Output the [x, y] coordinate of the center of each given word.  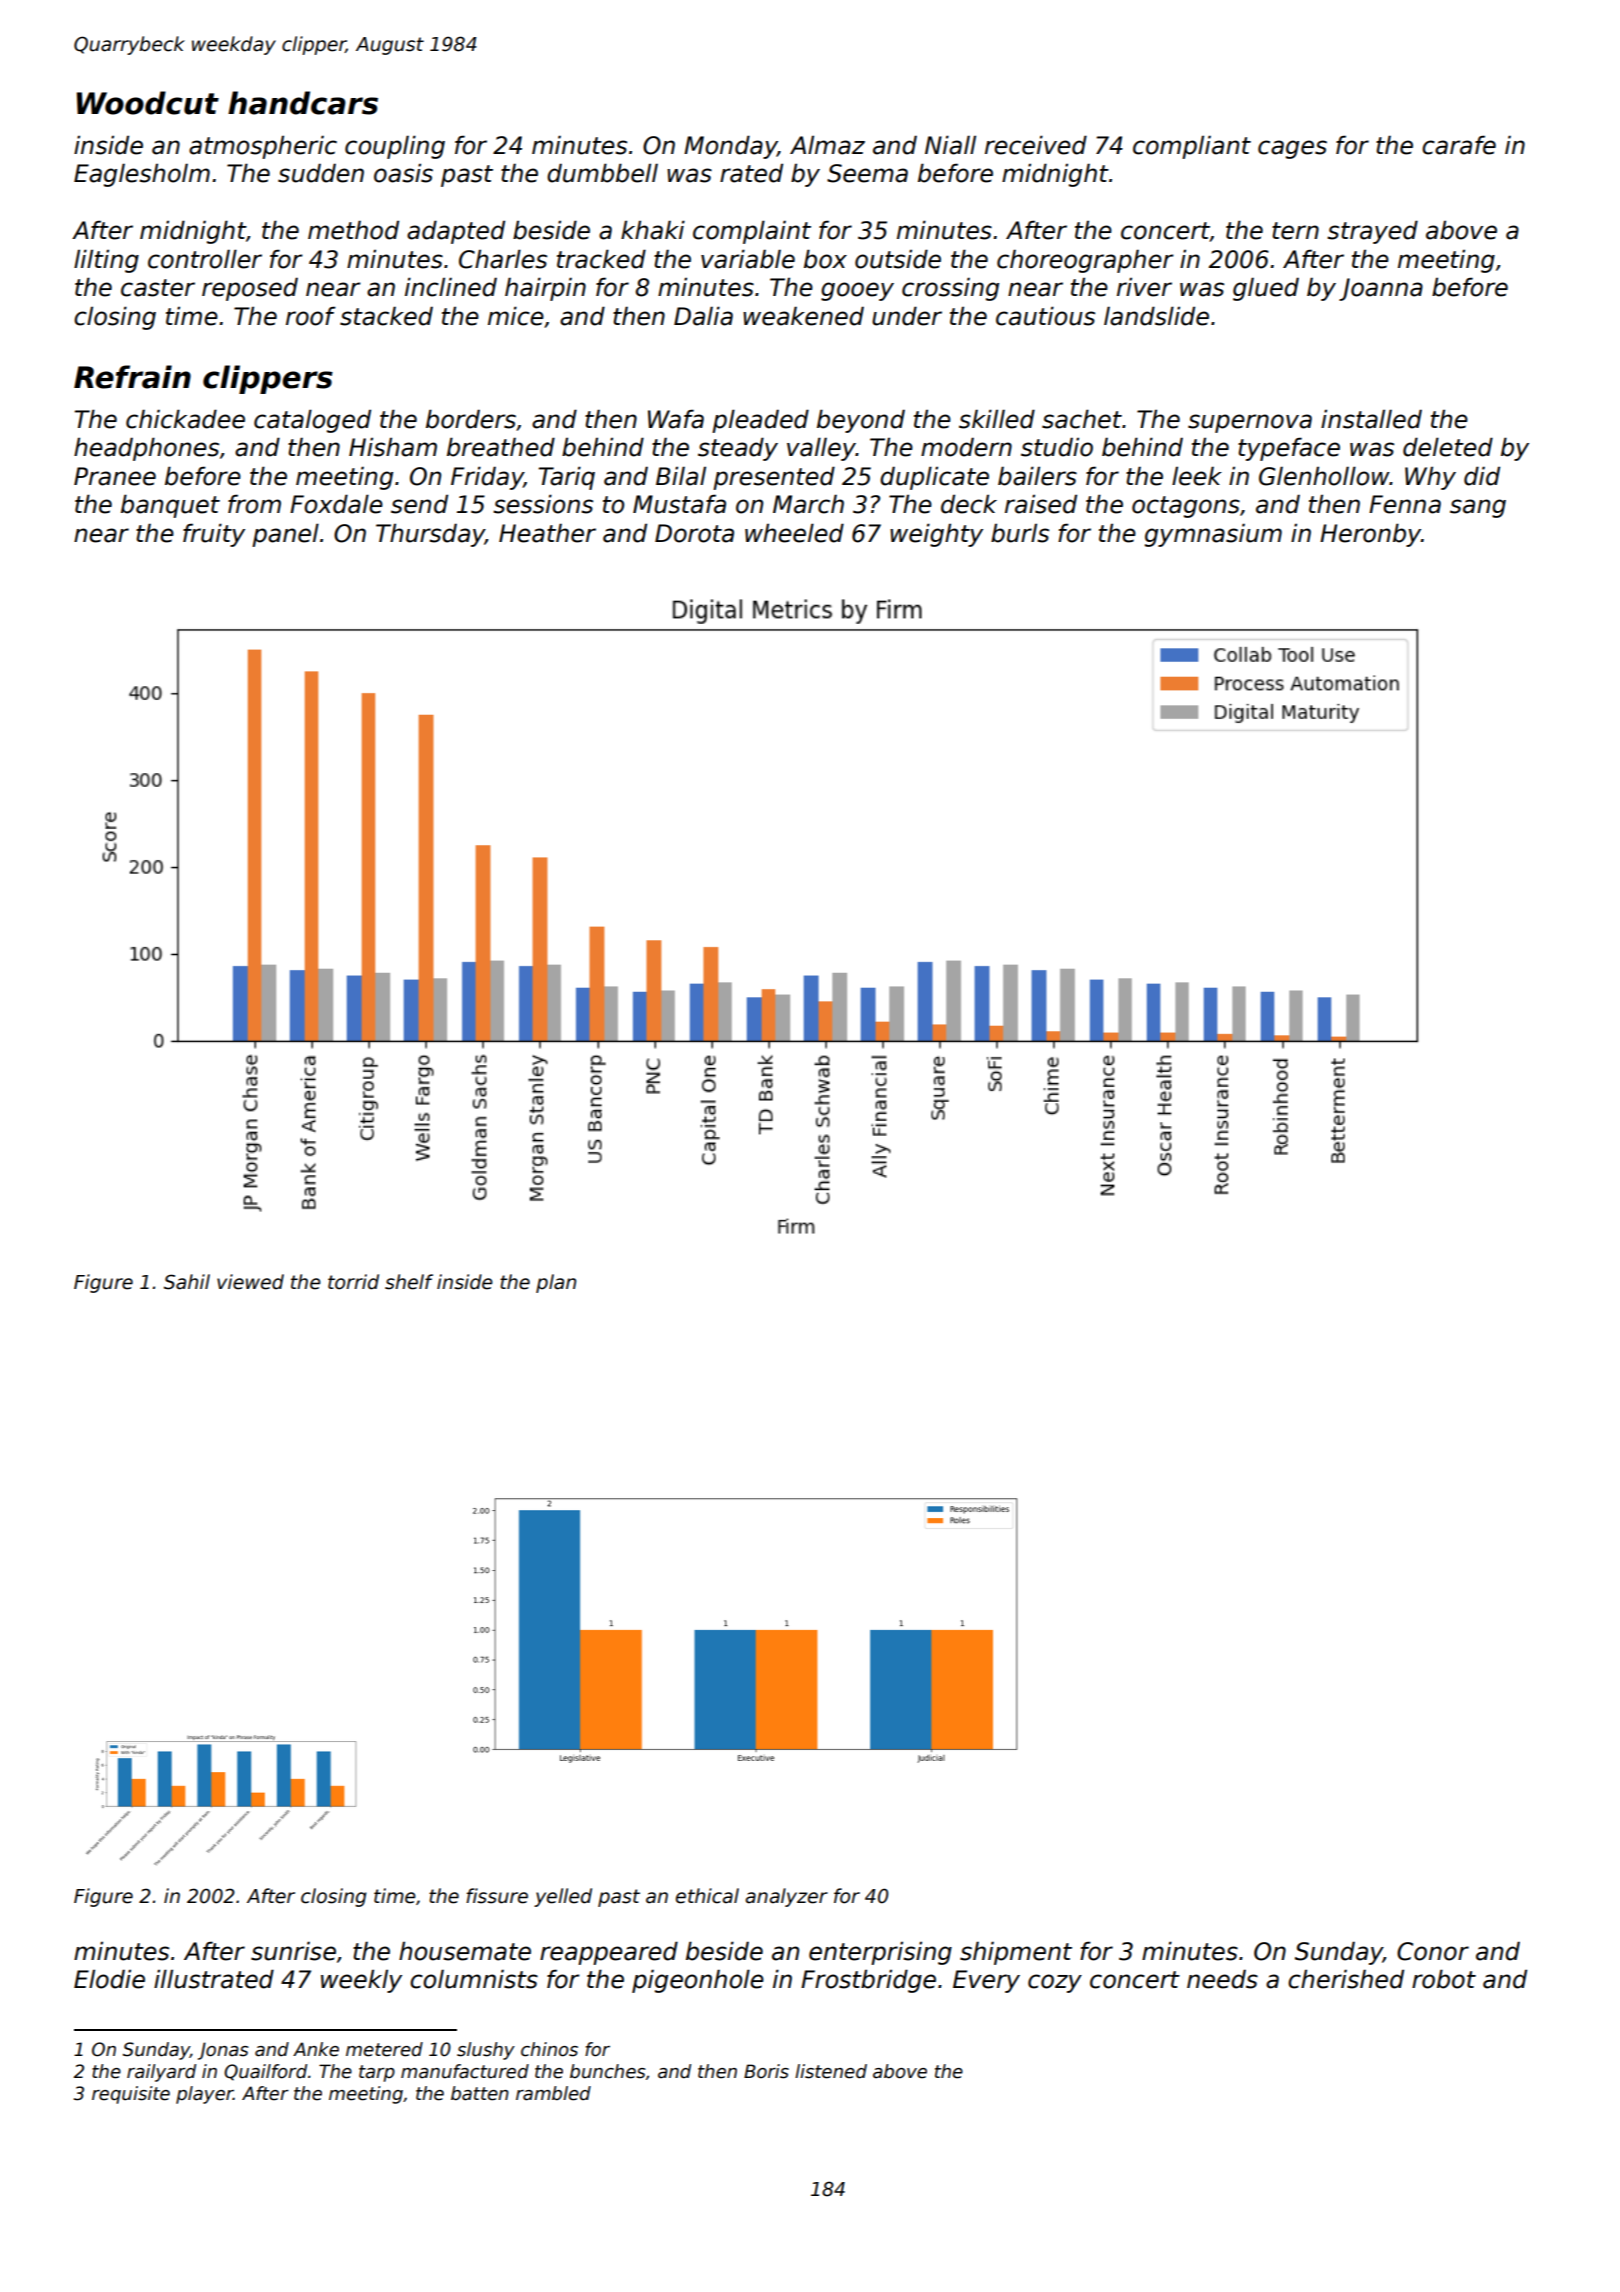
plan [556, 1283]
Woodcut [147, 103]
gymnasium [1213, 535]
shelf [409, 1282]
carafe [1459, 145]
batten [480, 2093]
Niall [950, 145]
